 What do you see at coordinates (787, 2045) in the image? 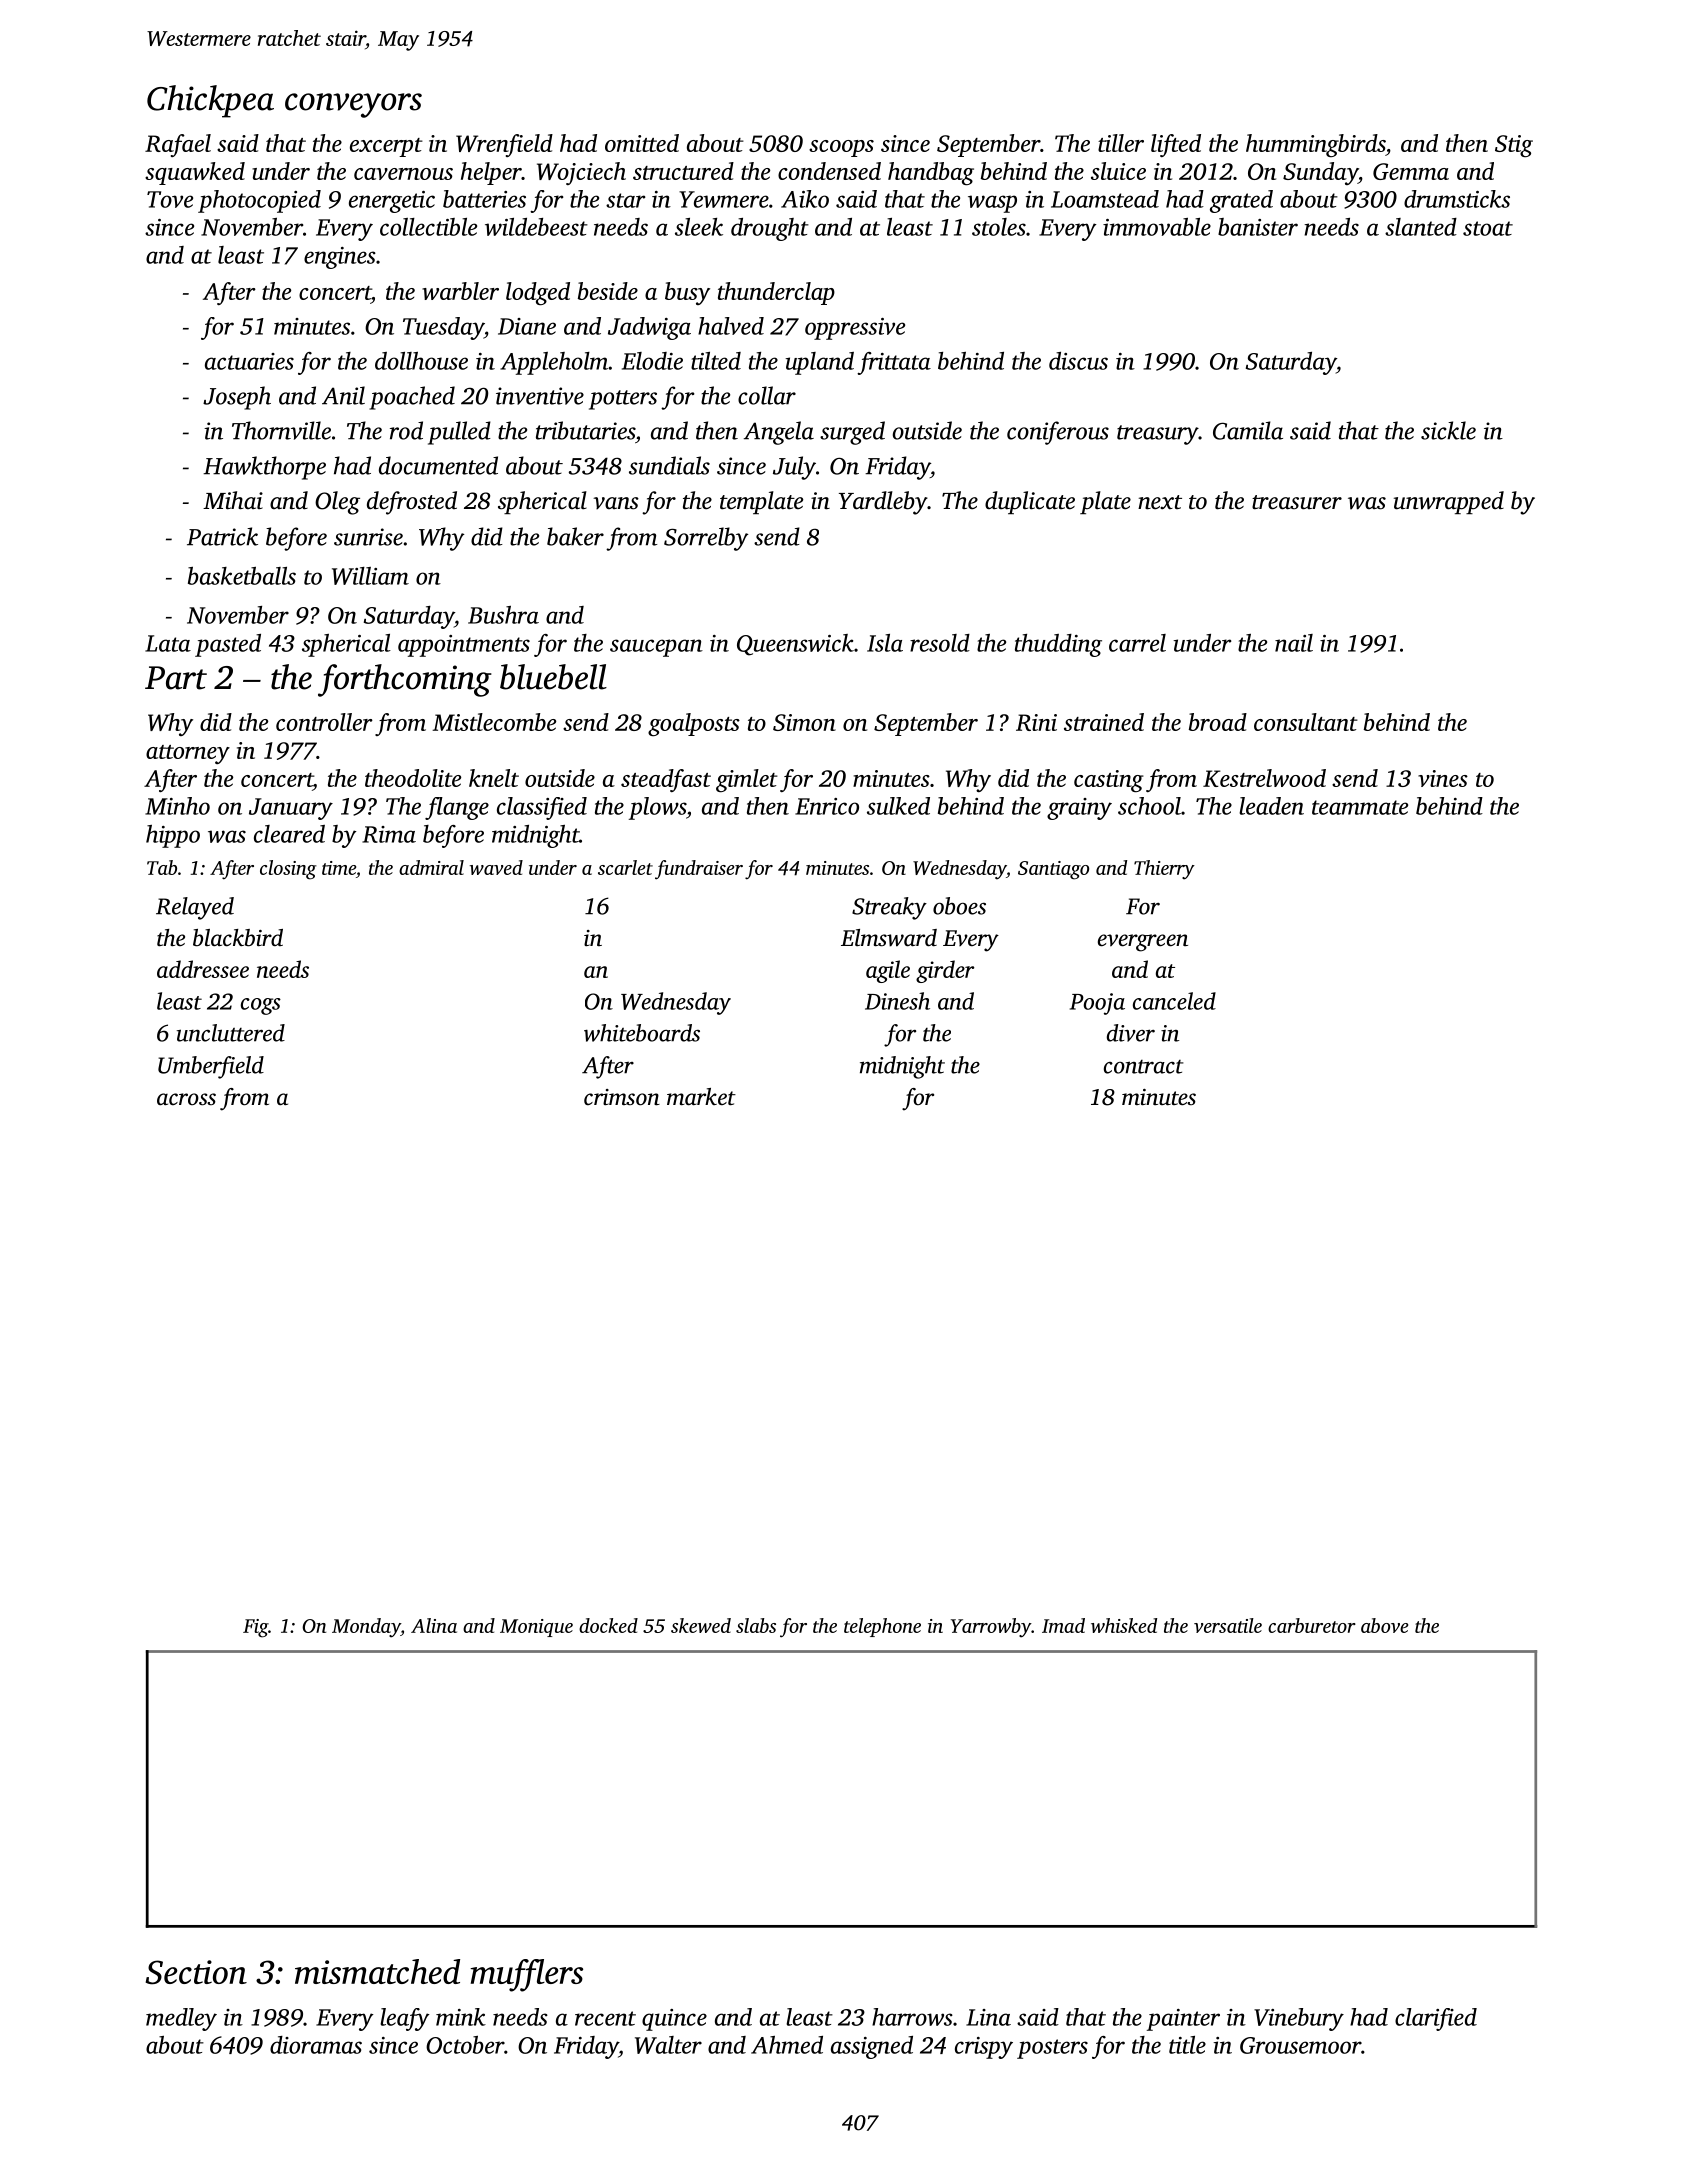
I see `Ahmed` at bounding box center [787, 2045].
